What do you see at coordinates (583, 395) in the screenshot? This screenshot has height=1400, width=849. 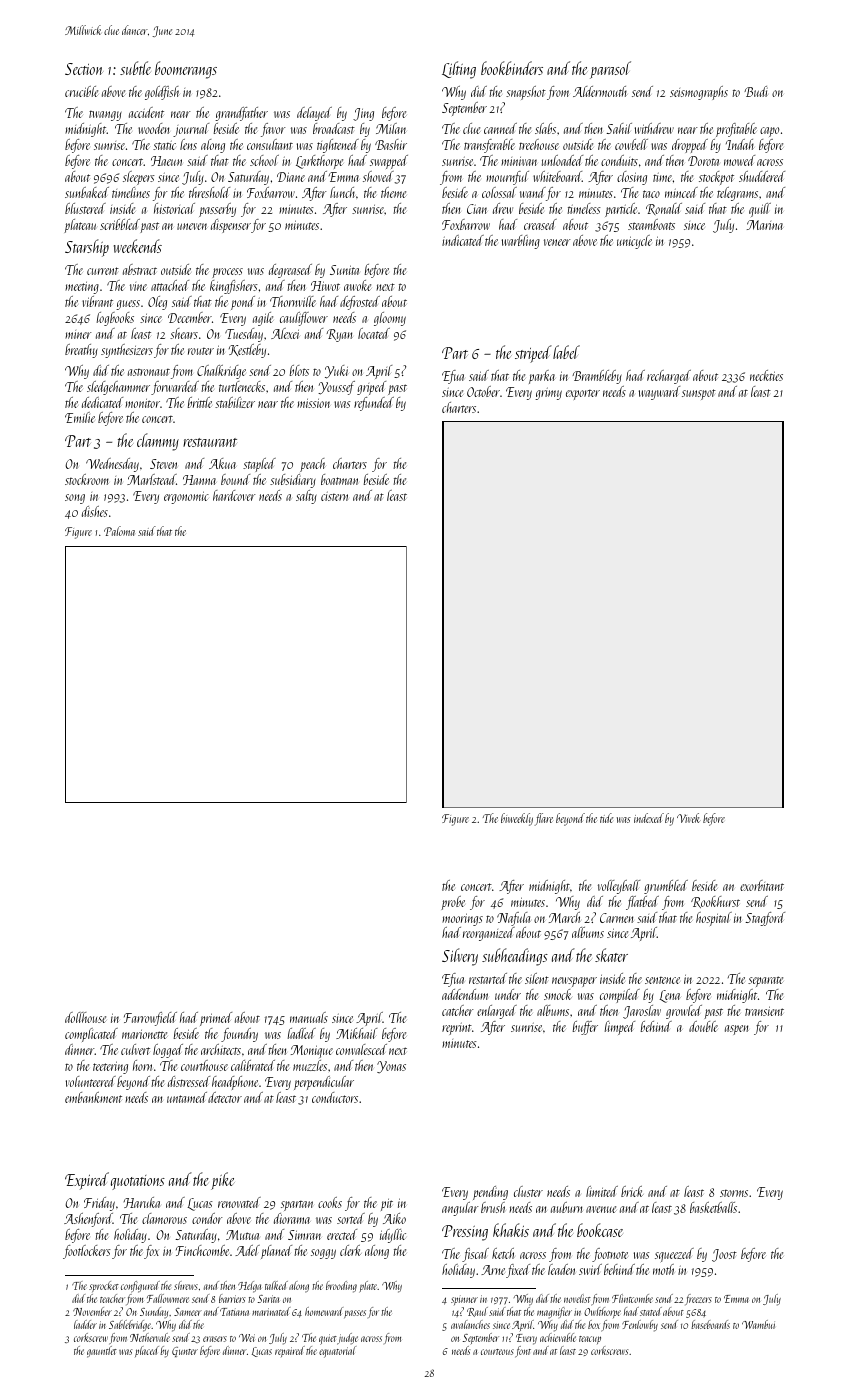 I see `exporter` at bounding box center [583, 395].
